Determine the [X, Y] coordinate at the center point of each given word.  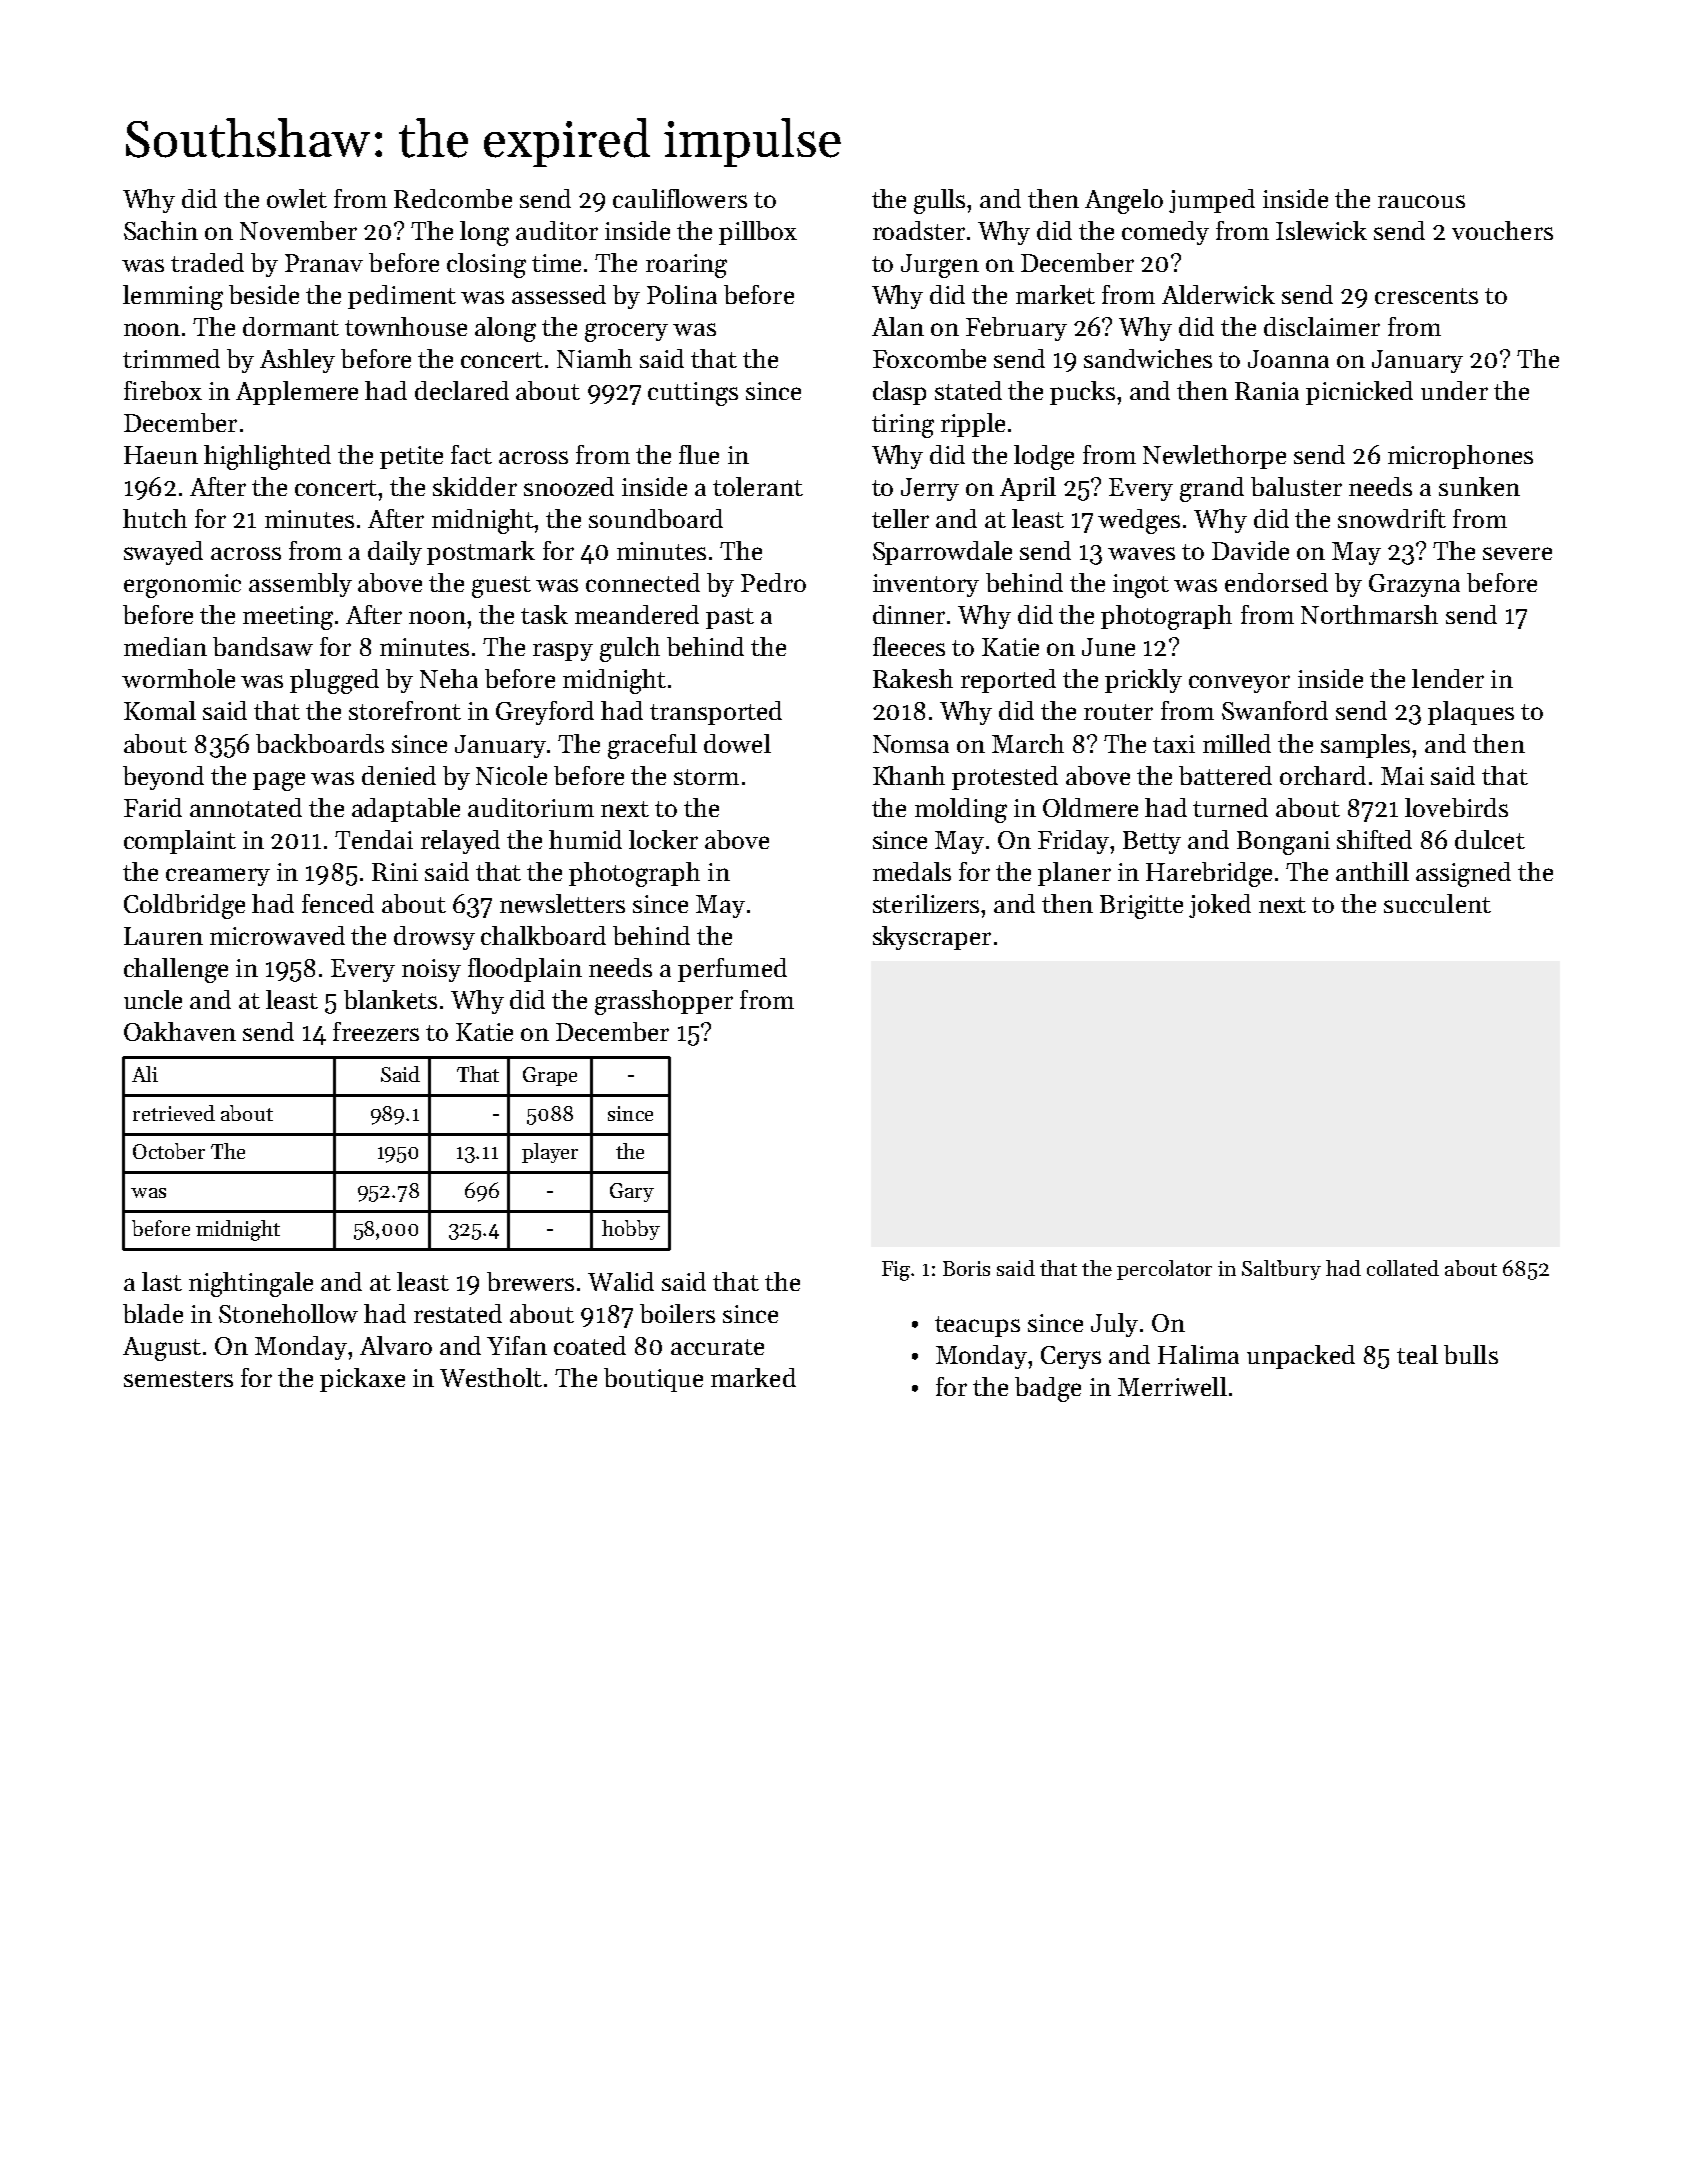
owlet [297, 198]
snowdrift [1392, 518]
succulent [1437, 903]
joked [1220, 906]
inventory [926, 585]
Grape [550, 1076]
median [165, 646]
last [162, 1281]
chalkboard [543, 935]
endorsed [1276, 582]
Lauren [163, 936]
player [550, 1153]
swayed [163, 553]
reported [1008, 681]
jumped [1212, 201]
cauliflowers [680, 198]
